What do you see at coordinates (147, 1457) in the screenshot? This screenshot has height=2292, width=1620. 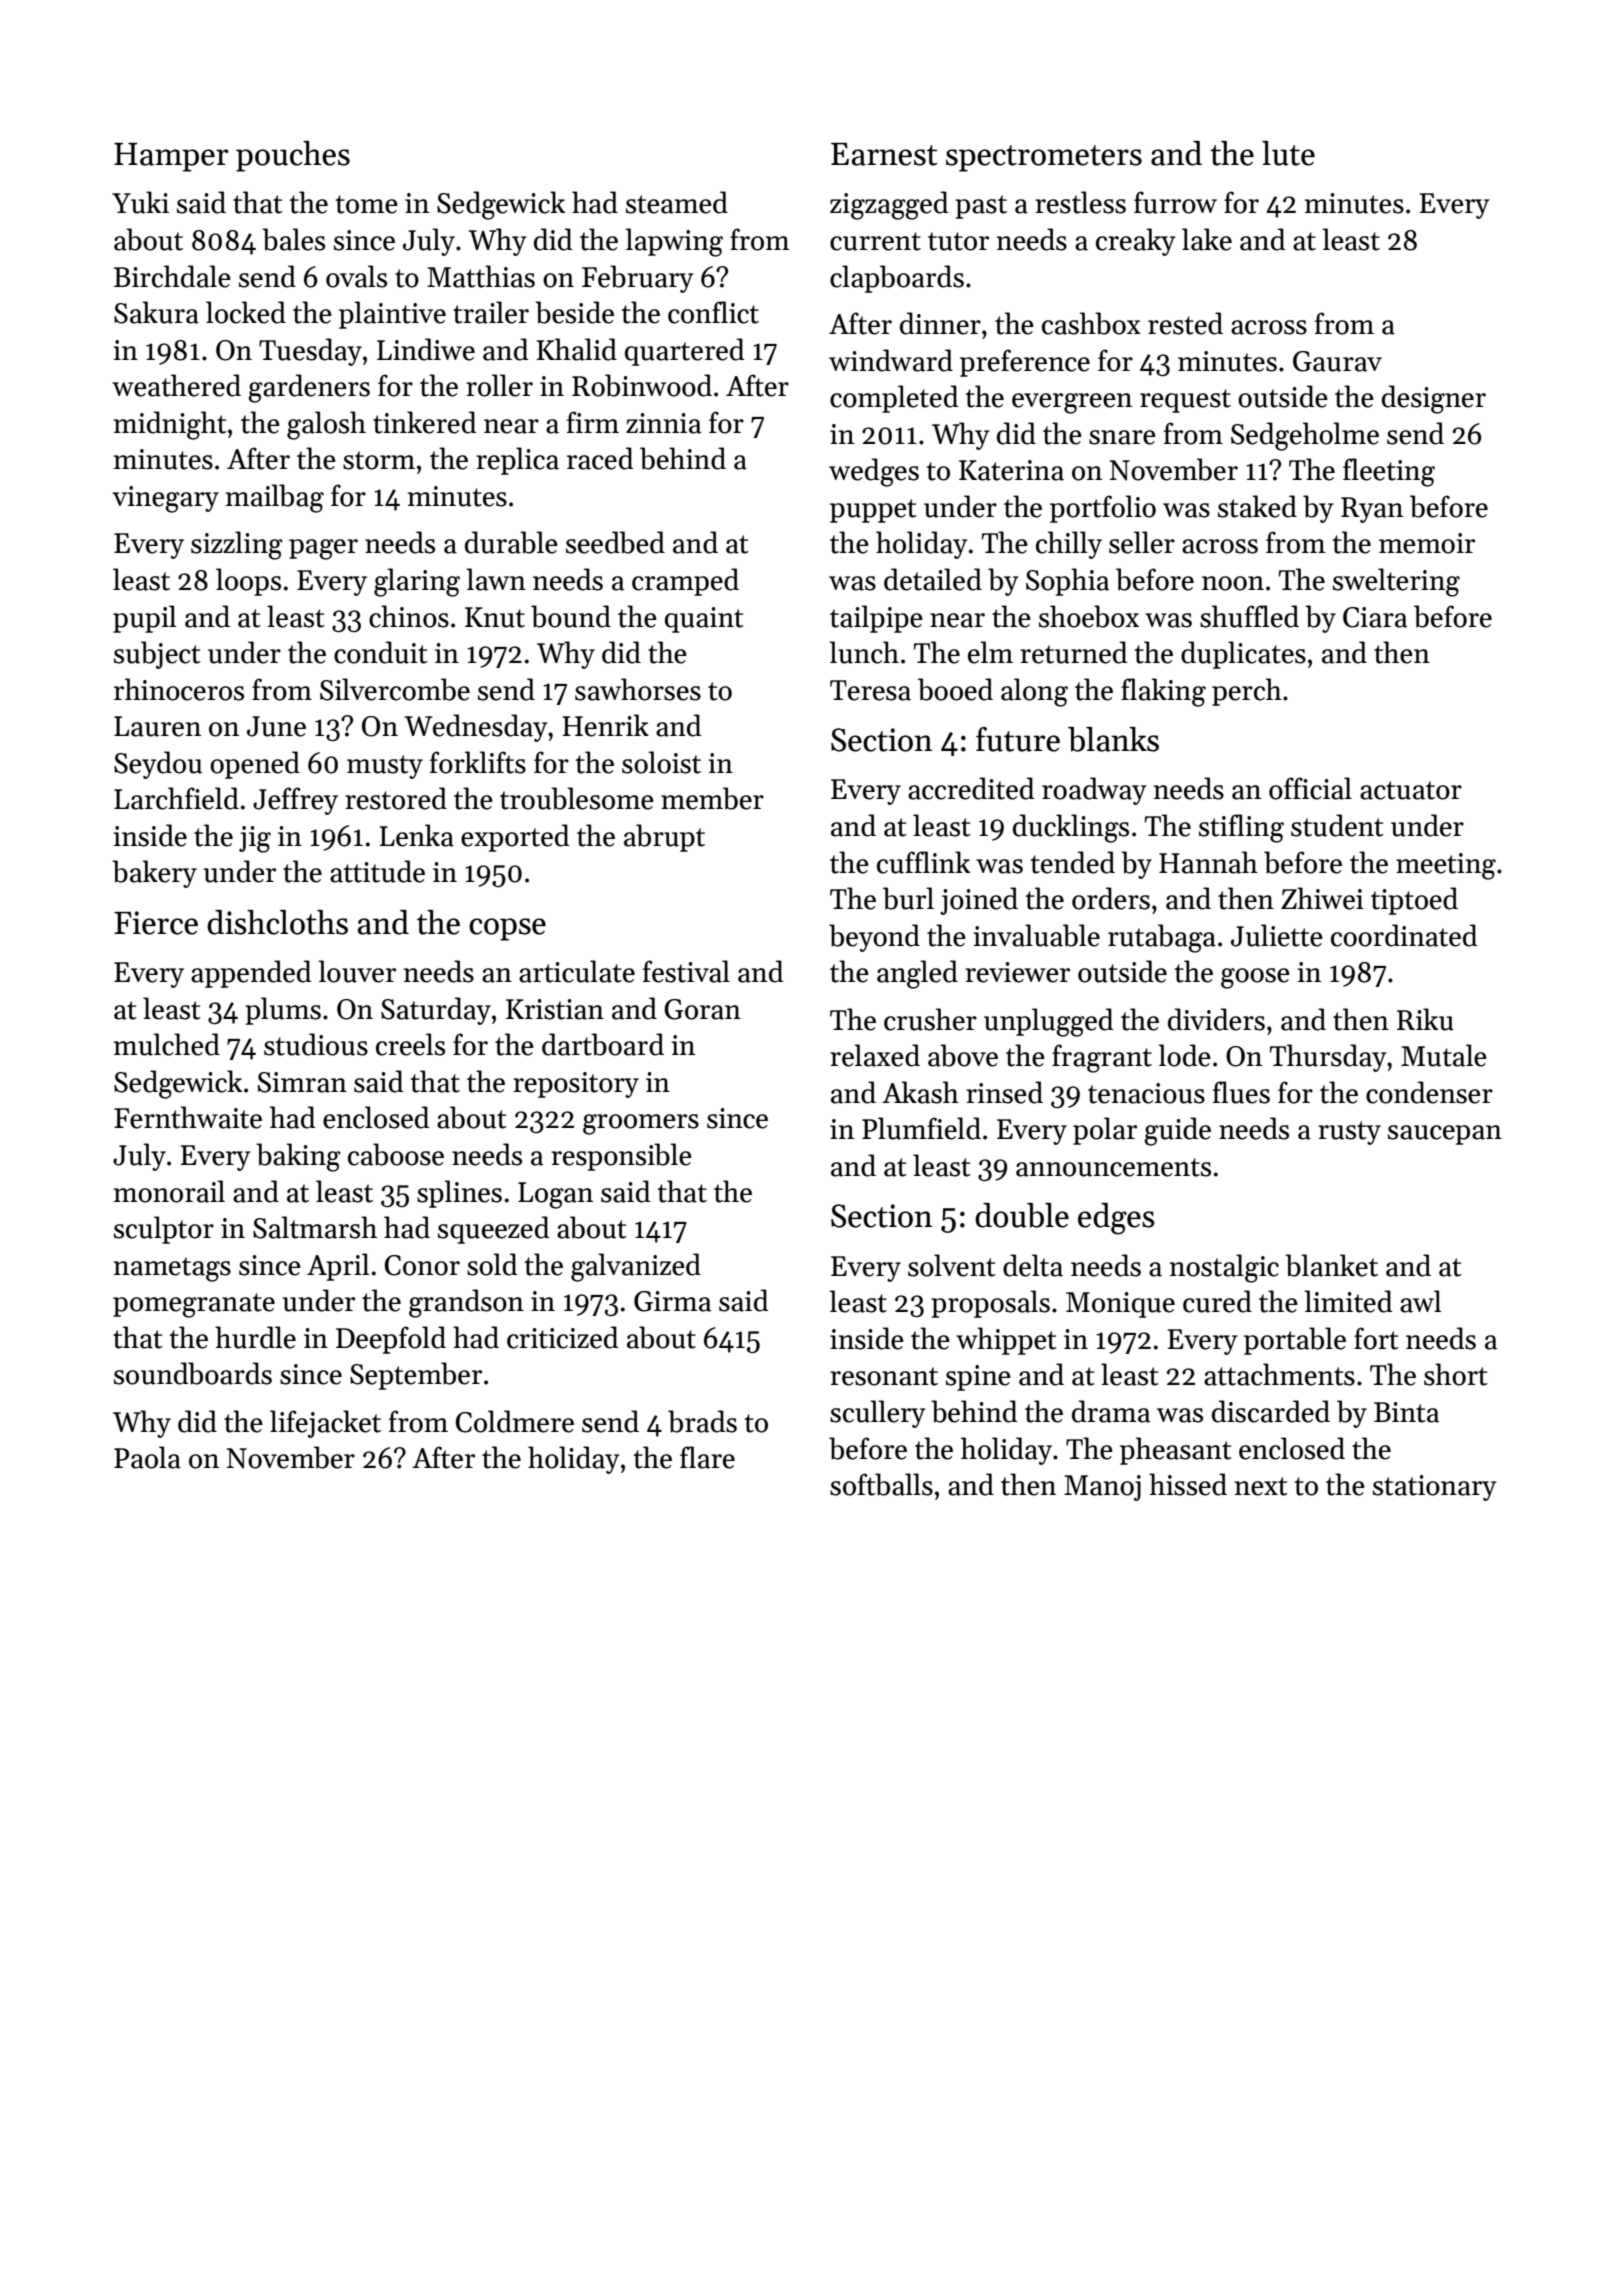 I see `Paola` at bounding box center [147, 1457].
